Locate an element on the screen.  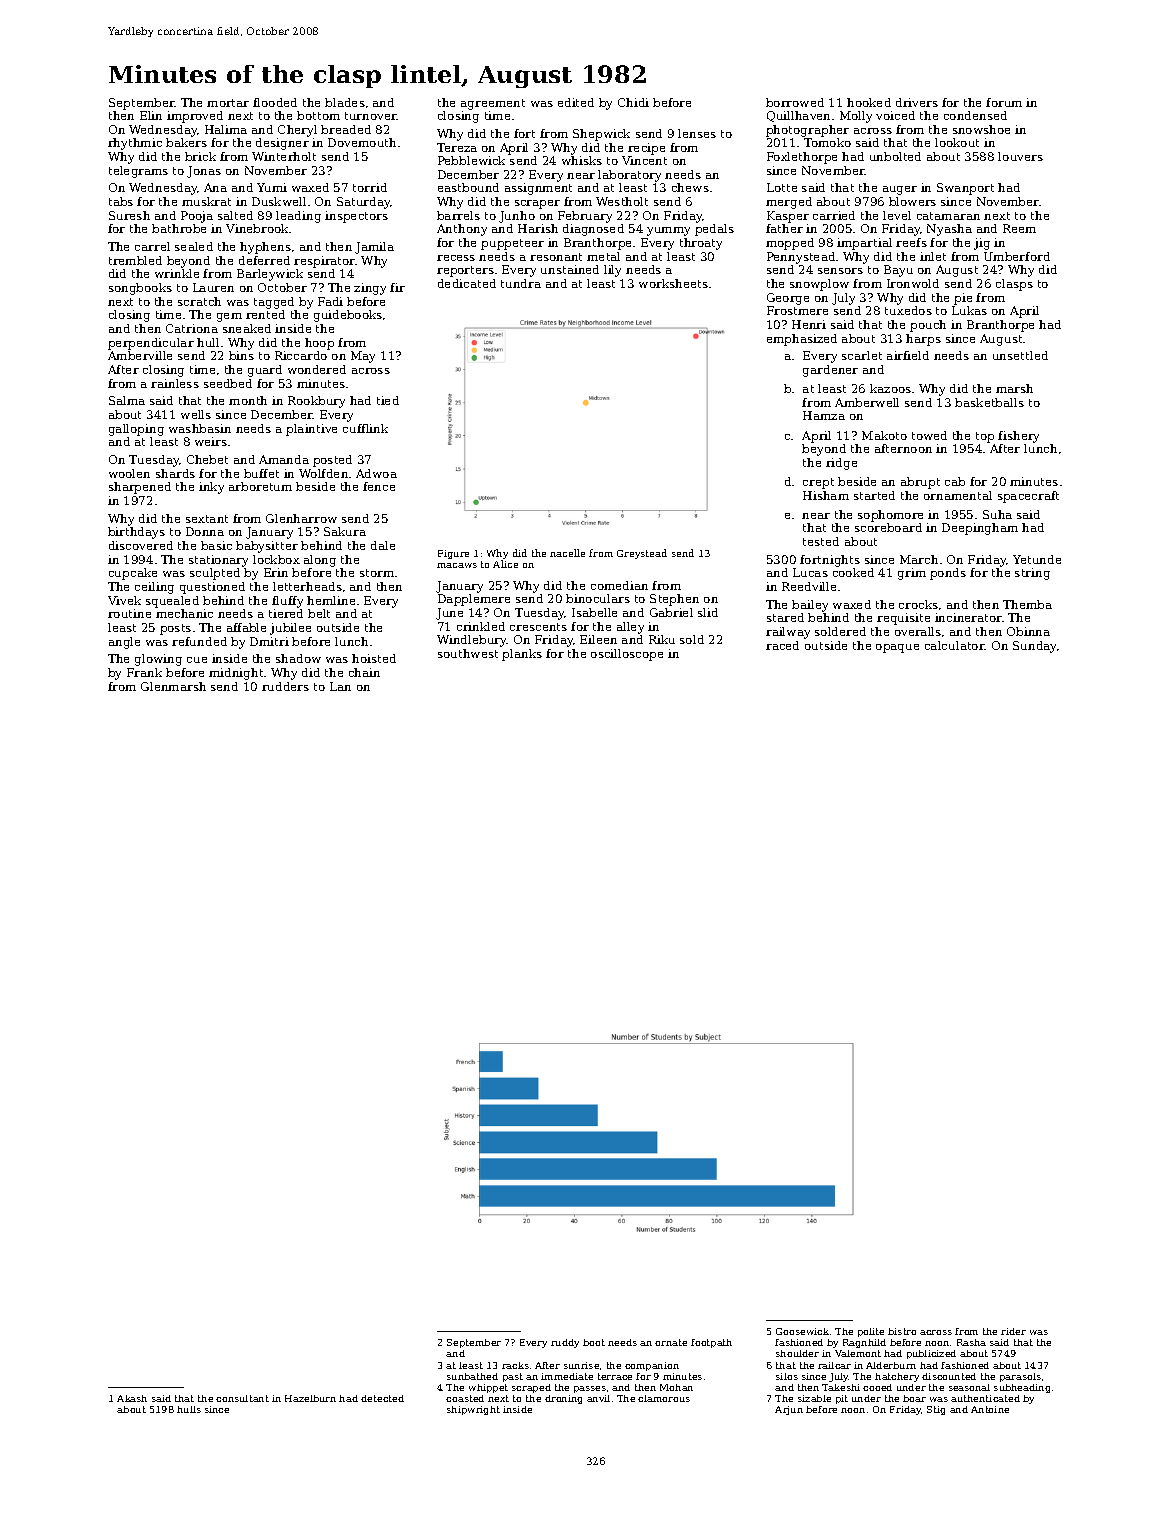
Salma is located at coordinates (127, 400).
